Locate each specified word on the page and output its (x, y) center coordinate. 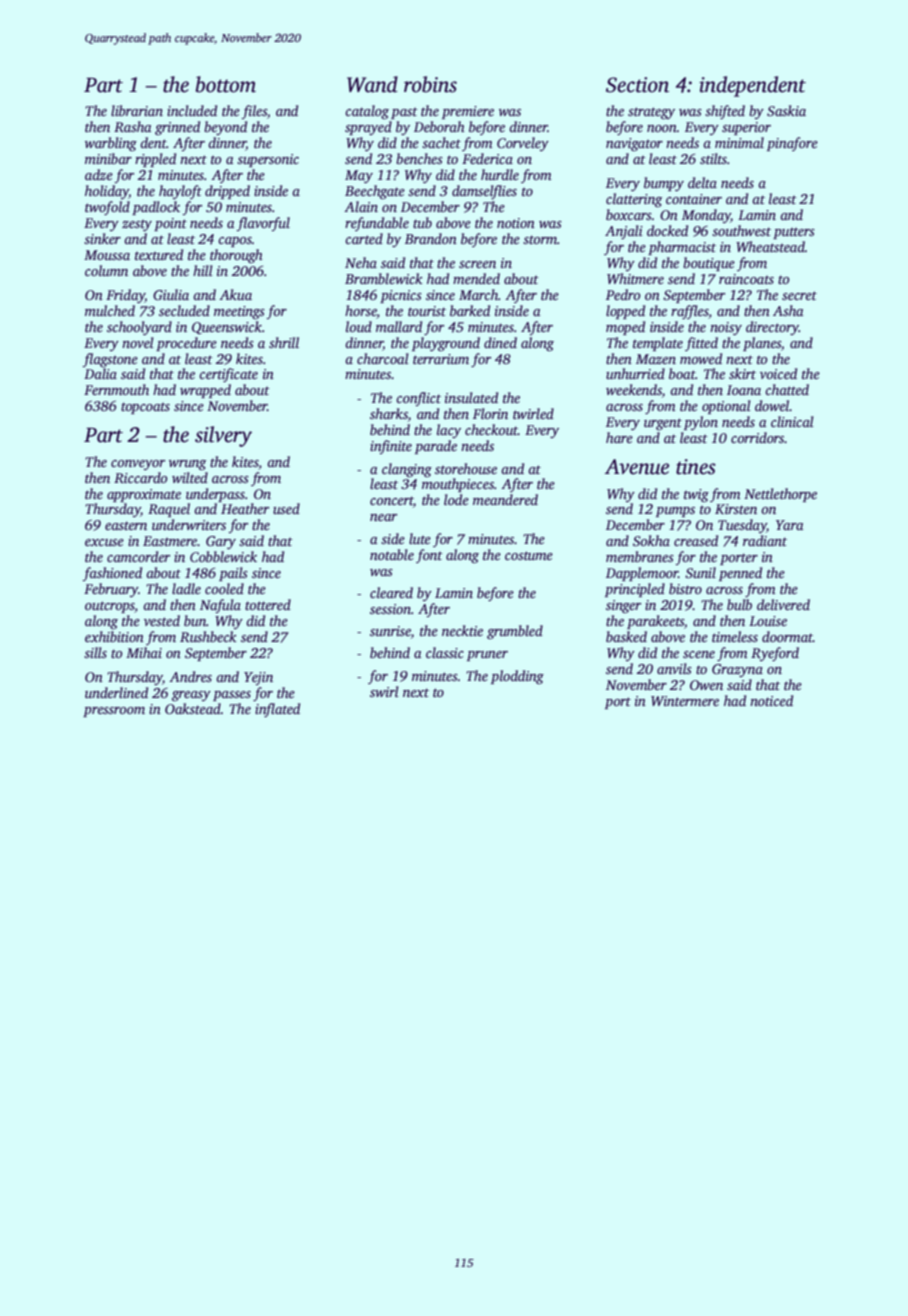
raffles (690, 312)
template (658, 344)
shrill (284, 342)
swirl (384, 691)
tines (696, 467)
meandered (505, 499)
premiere (468, 112)
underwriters (189, 524)
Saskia (786, 110)
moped (625, 328)
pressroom (114, 712)
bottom (226, 84)
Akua (235, 294)
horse (361, 310)
